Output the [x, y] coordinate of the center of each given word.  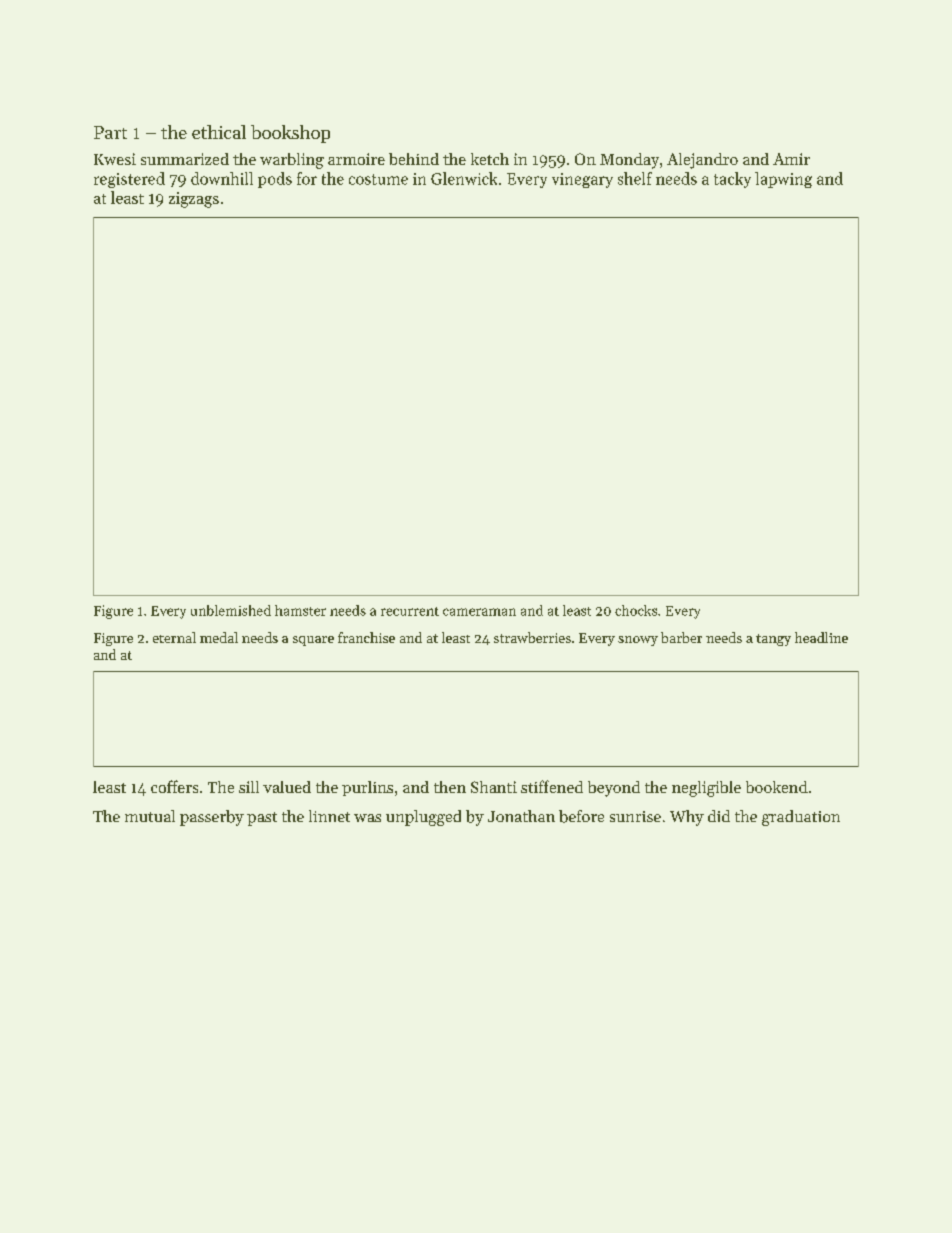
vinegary [582, 180]
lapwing [783, 180]
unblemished [231, 610]
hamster [300, 610]
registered [129, 180]
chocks [636, 610]
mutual [150, 816]
